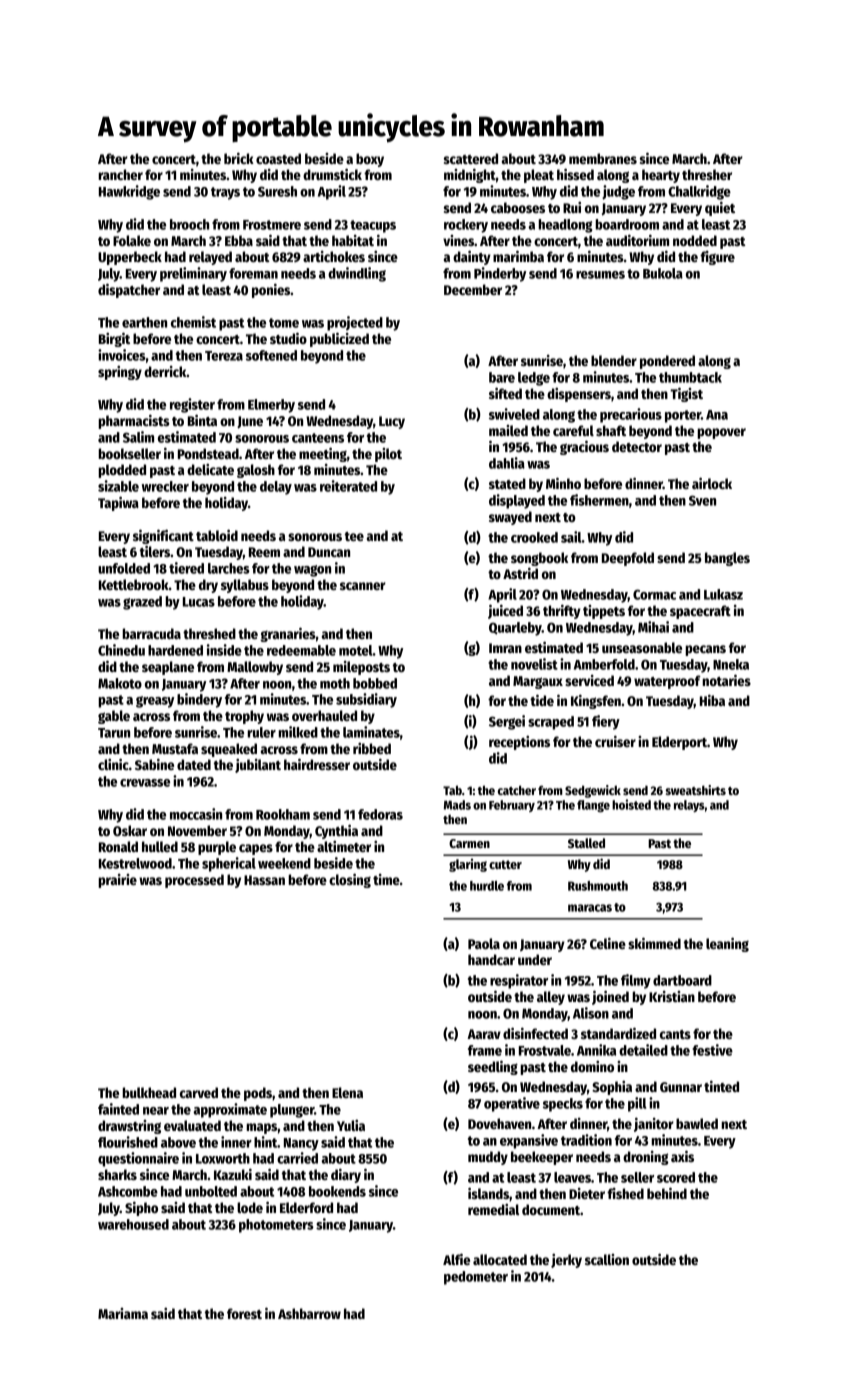 Image resolution: width=849 pixels, height=1400 pixels. I want to click on jubilant, so click(258, 766).
